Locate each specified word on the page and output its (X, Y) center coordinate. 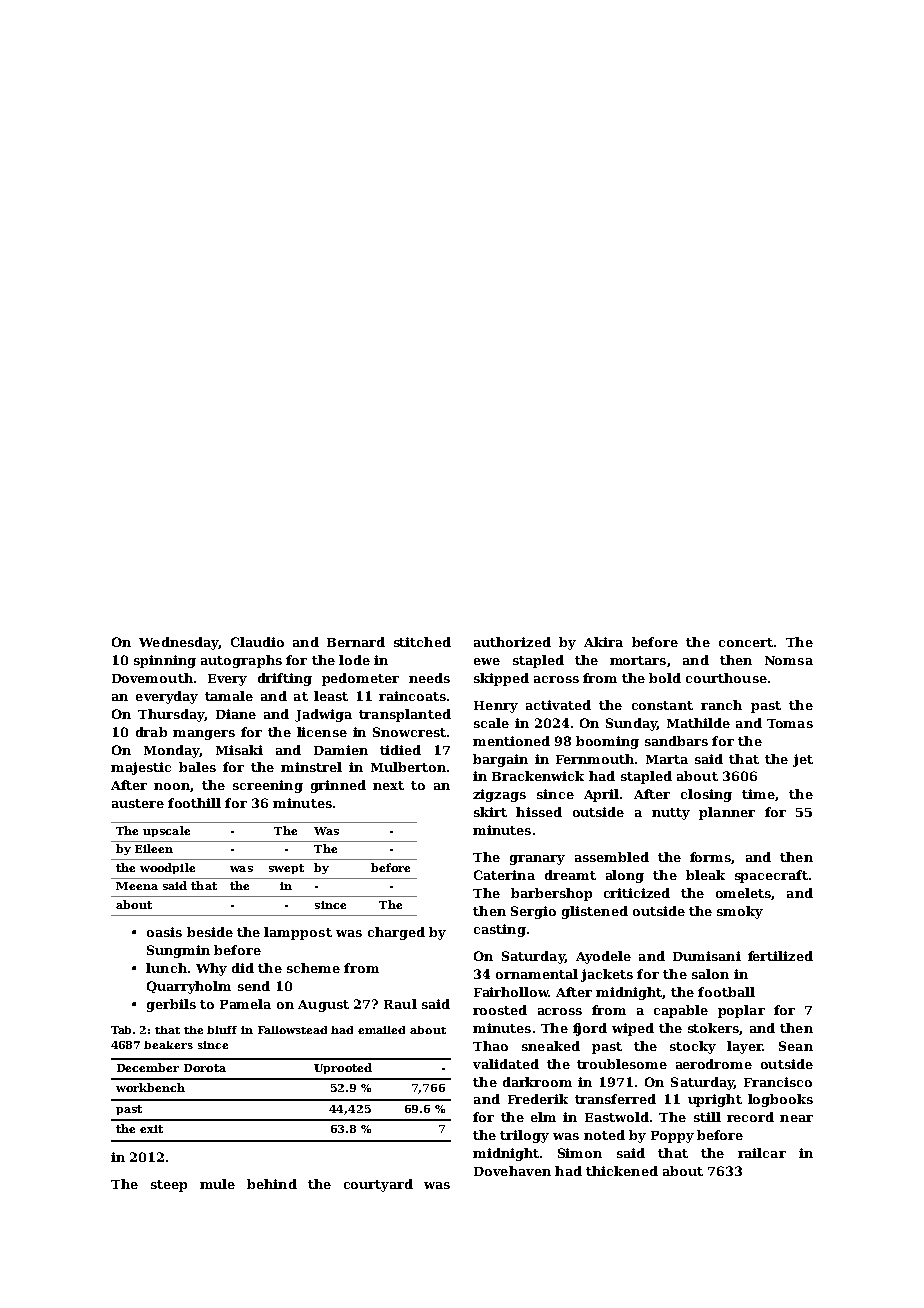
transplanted (405, 715)
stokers (713, 1028)
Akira (603, 642)
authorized (512, 642)
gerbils (171, 1005)
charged (396, 933)
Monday (172, 751)
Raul (400, 1004)
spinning (165, 661)
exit (151, 1129)
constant (662, 705)
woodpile (167, 868)
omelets (743, 893)
